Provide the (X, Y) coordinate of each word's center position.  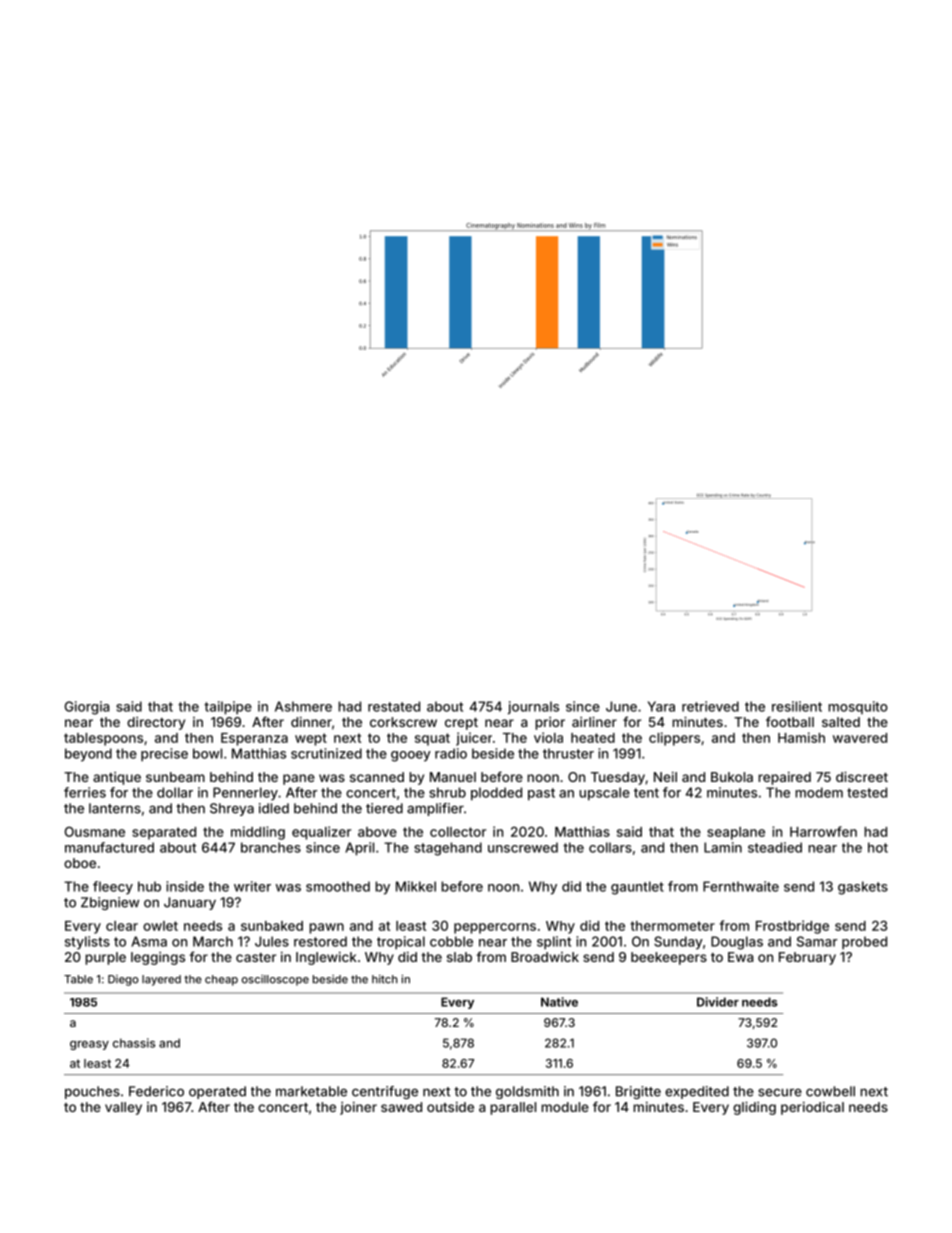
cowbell (830, 1091)
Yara (661, 706)
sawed (401, 1107)
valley (123, 1108)
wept (311, 739)
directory (156, 723)
